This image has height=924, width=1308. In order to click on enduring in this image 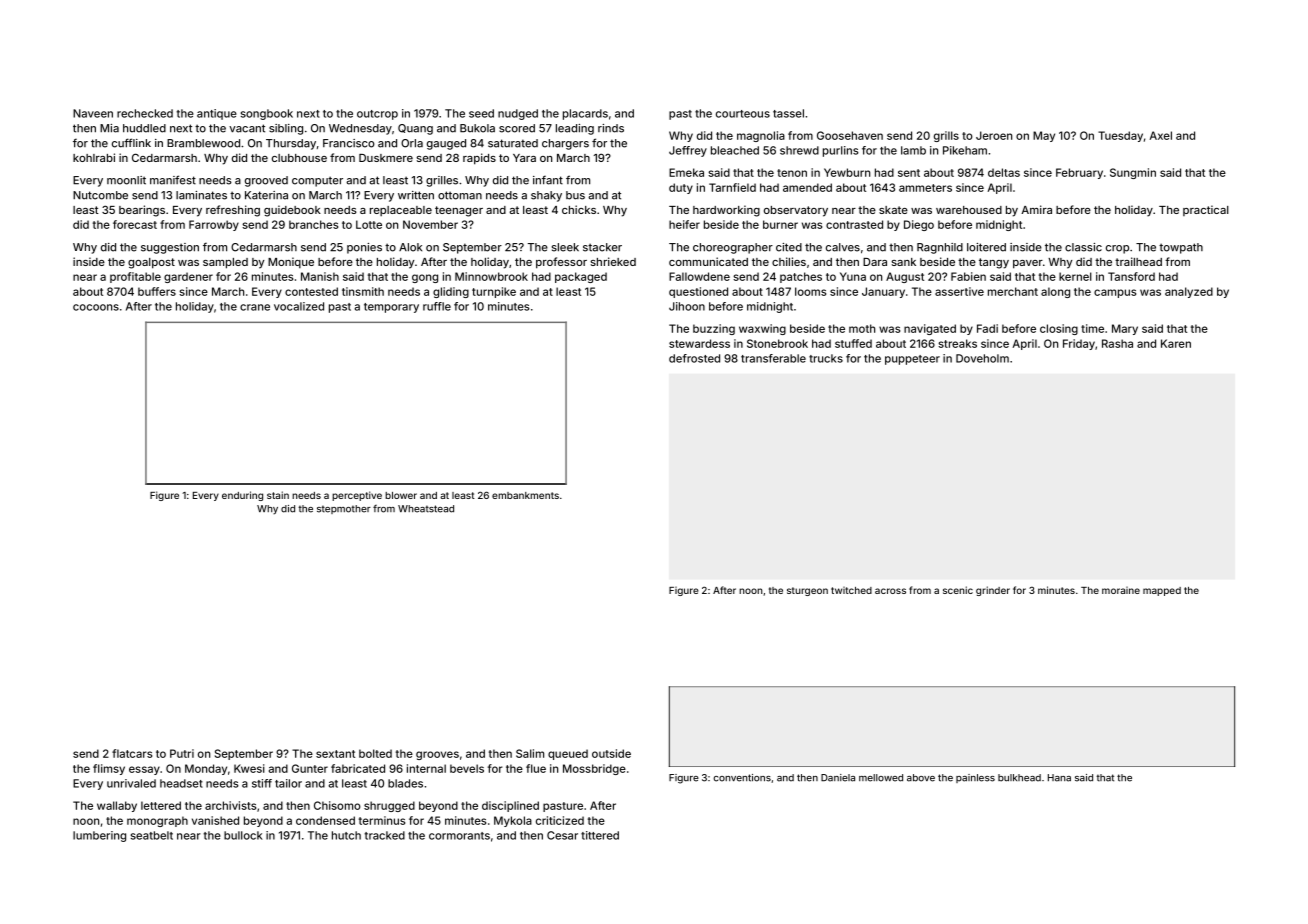, I will do `click(242, 496)`.
